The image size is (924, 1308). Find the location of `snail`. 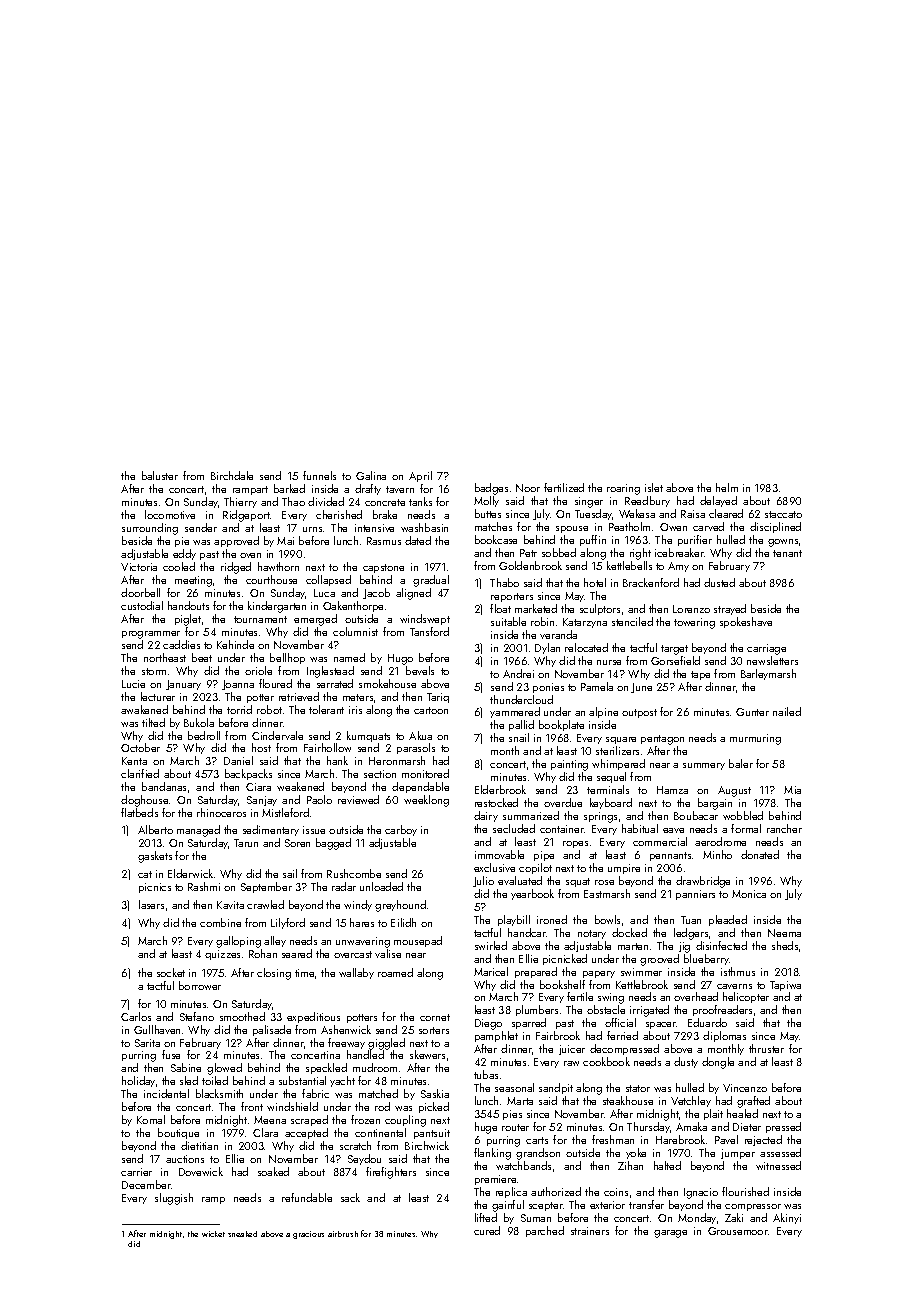

snail is located at coordinates (519, 737).
